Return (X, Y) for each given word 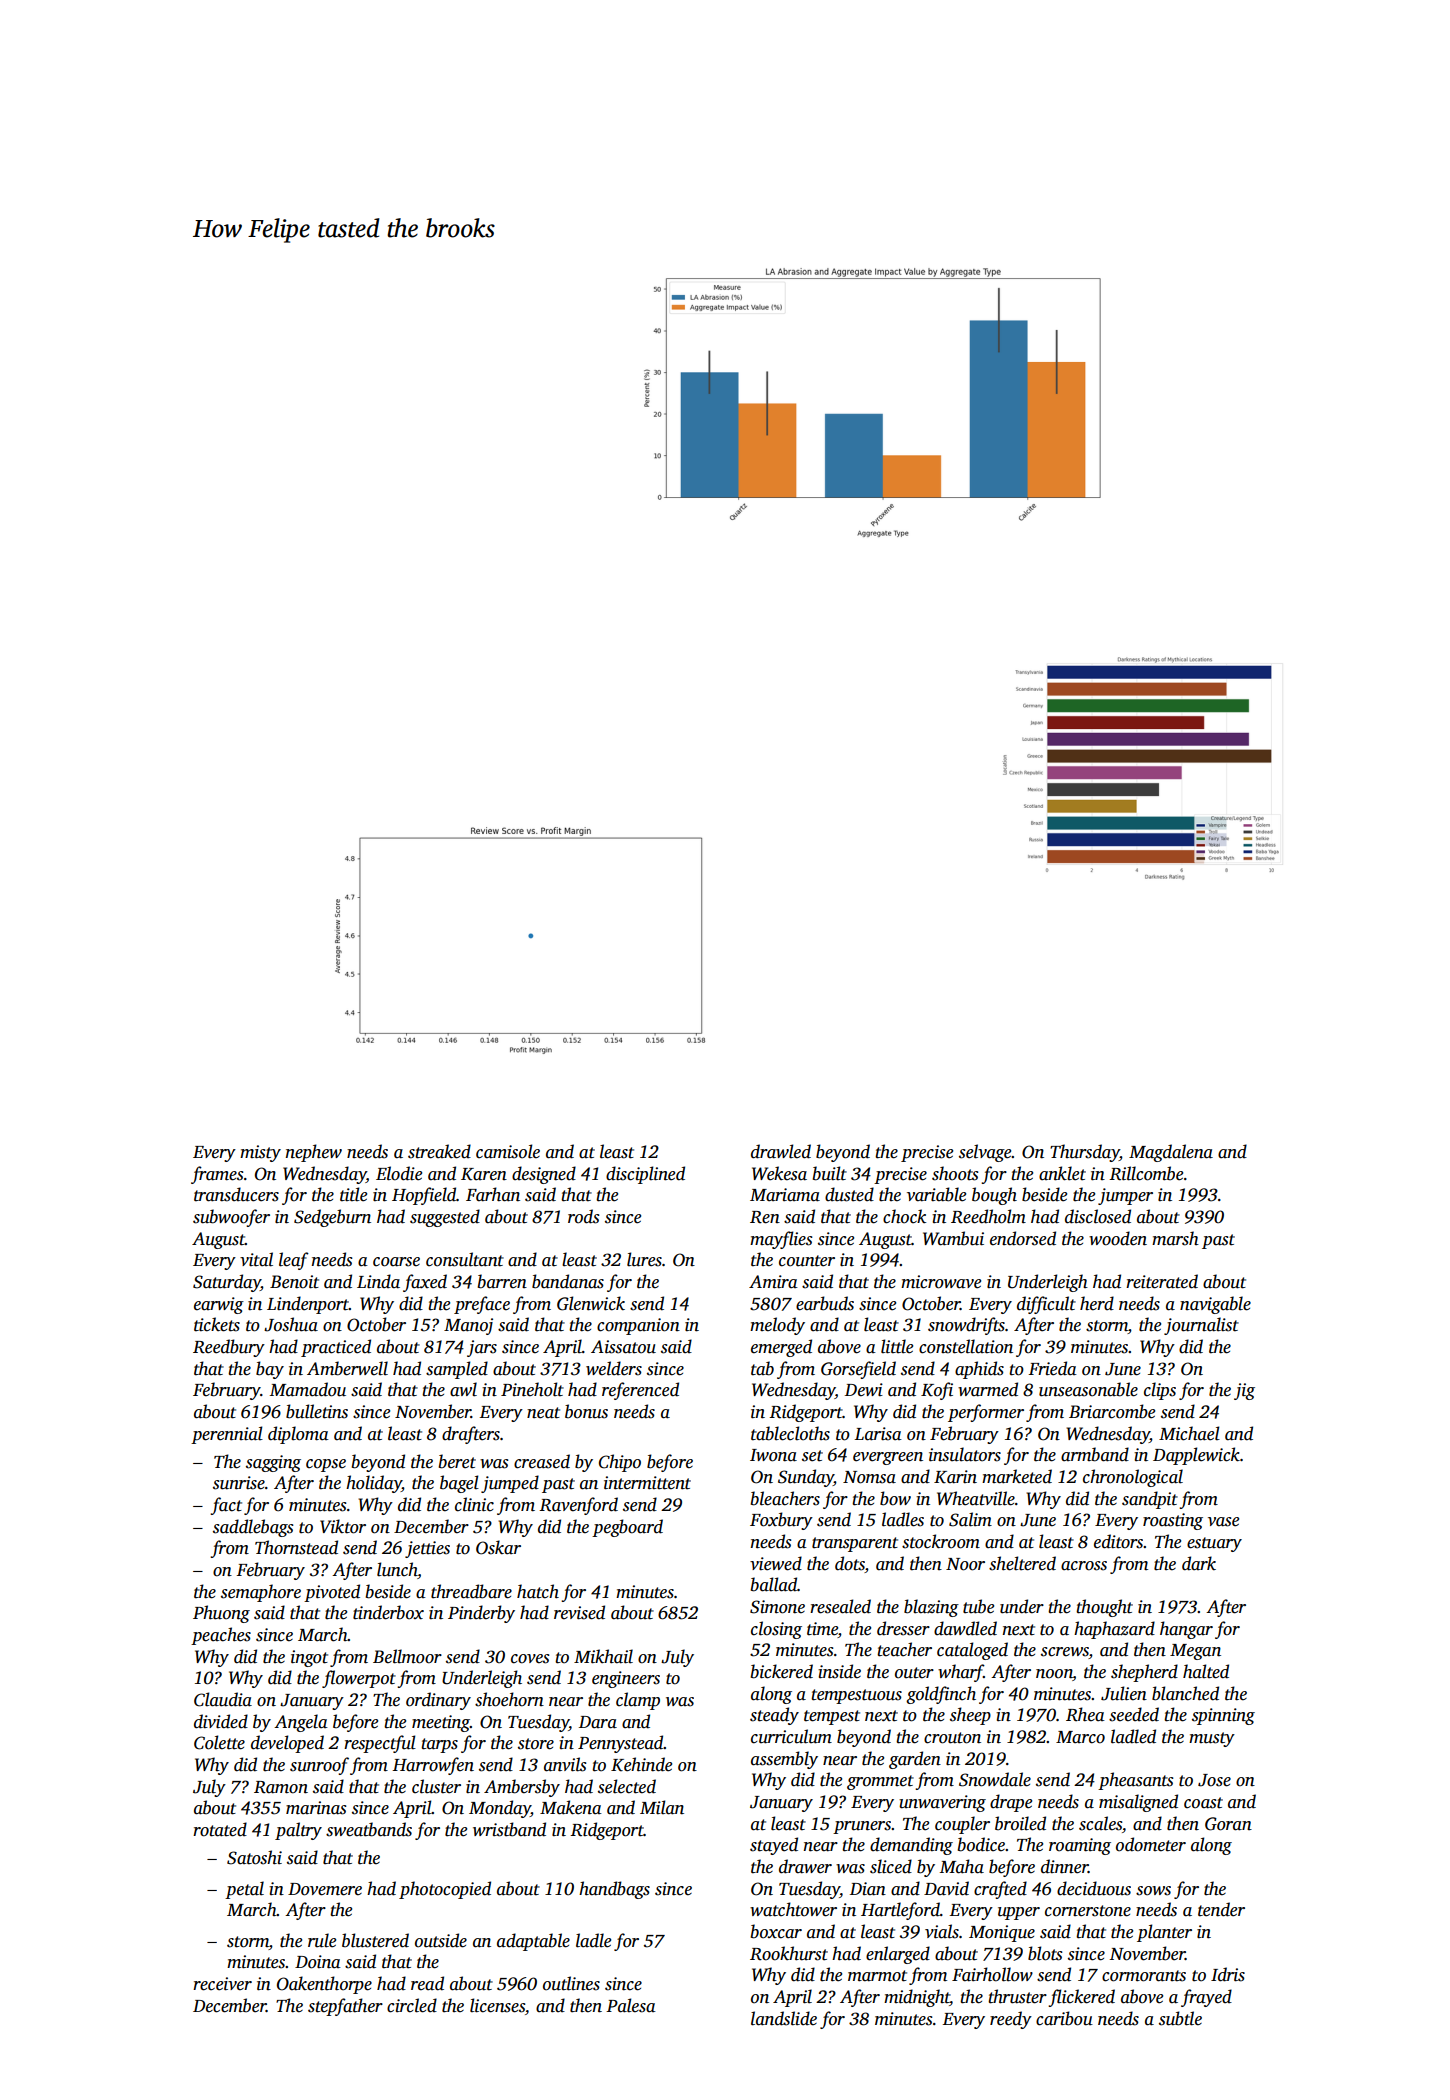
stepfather (345, 2007)
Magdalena (1171, 1153)
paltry (298, 1831)
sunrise (239, 1483)
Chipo (620, 1463)
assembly (784, 1760)
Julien (1124, 1693)
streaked (439, 1151)
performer (986, 1413)
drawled (781, 1151)
